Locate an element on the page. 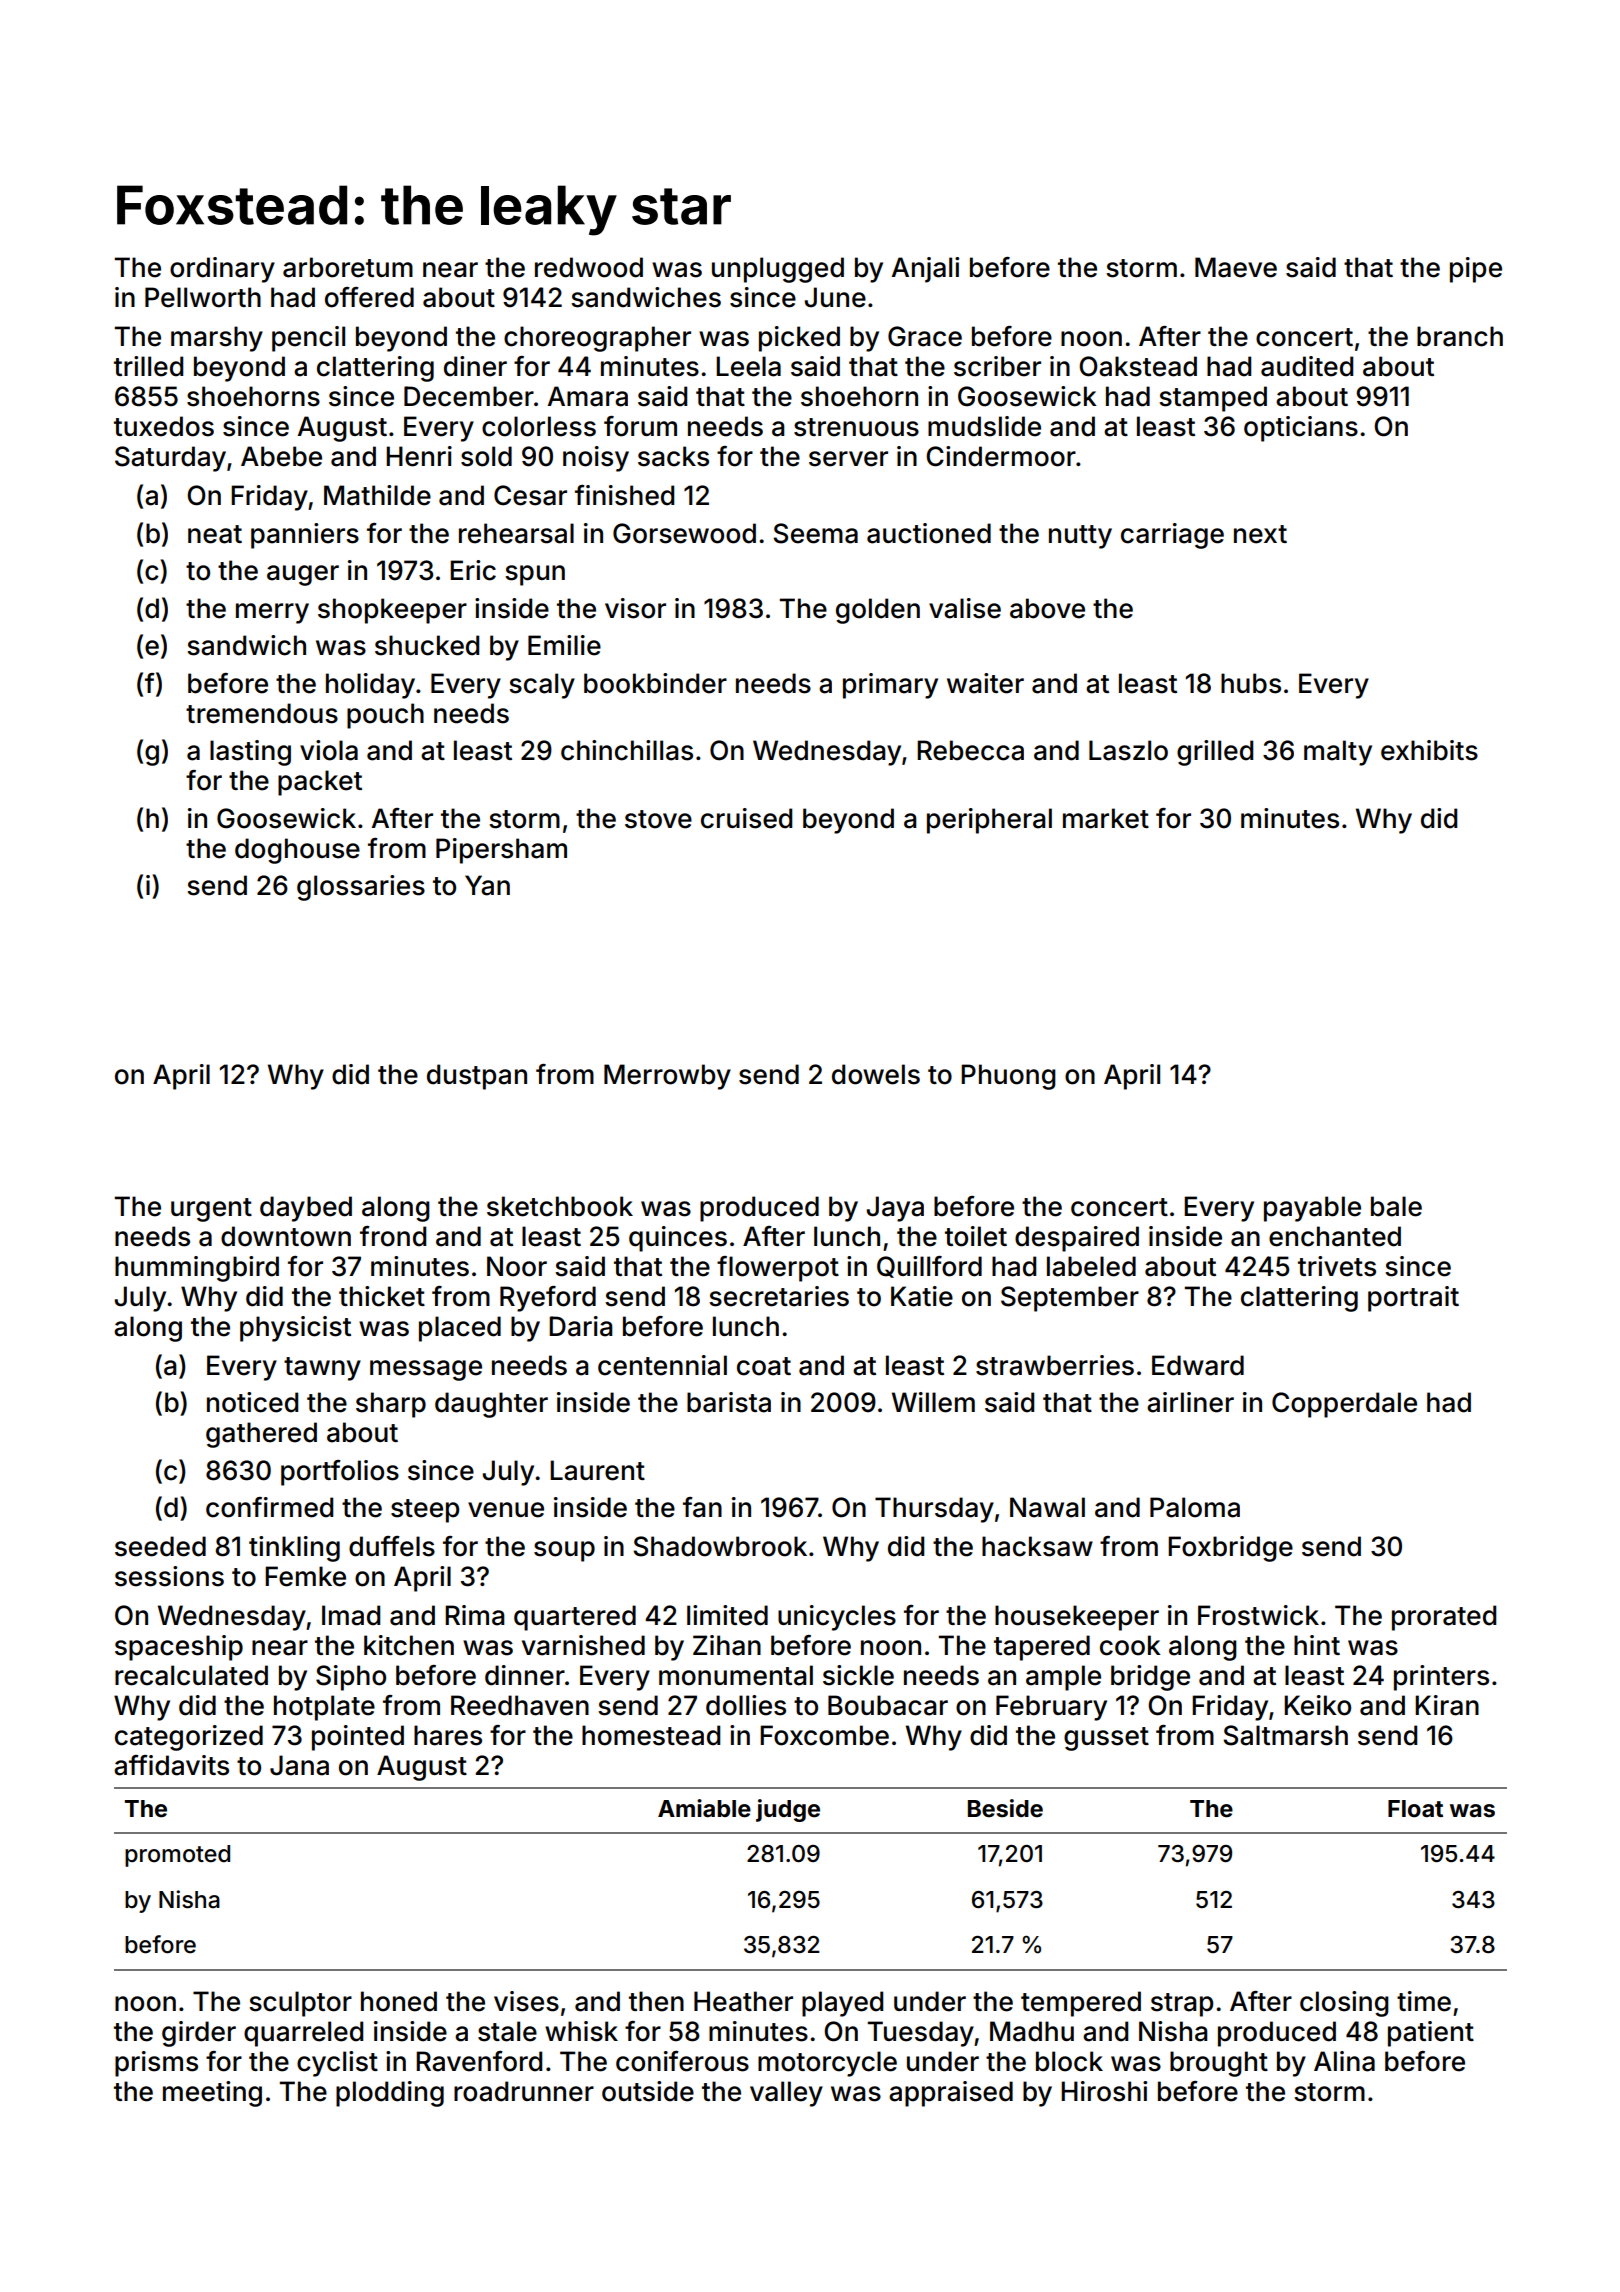  ordinary is located at coordinates (222, 270).
